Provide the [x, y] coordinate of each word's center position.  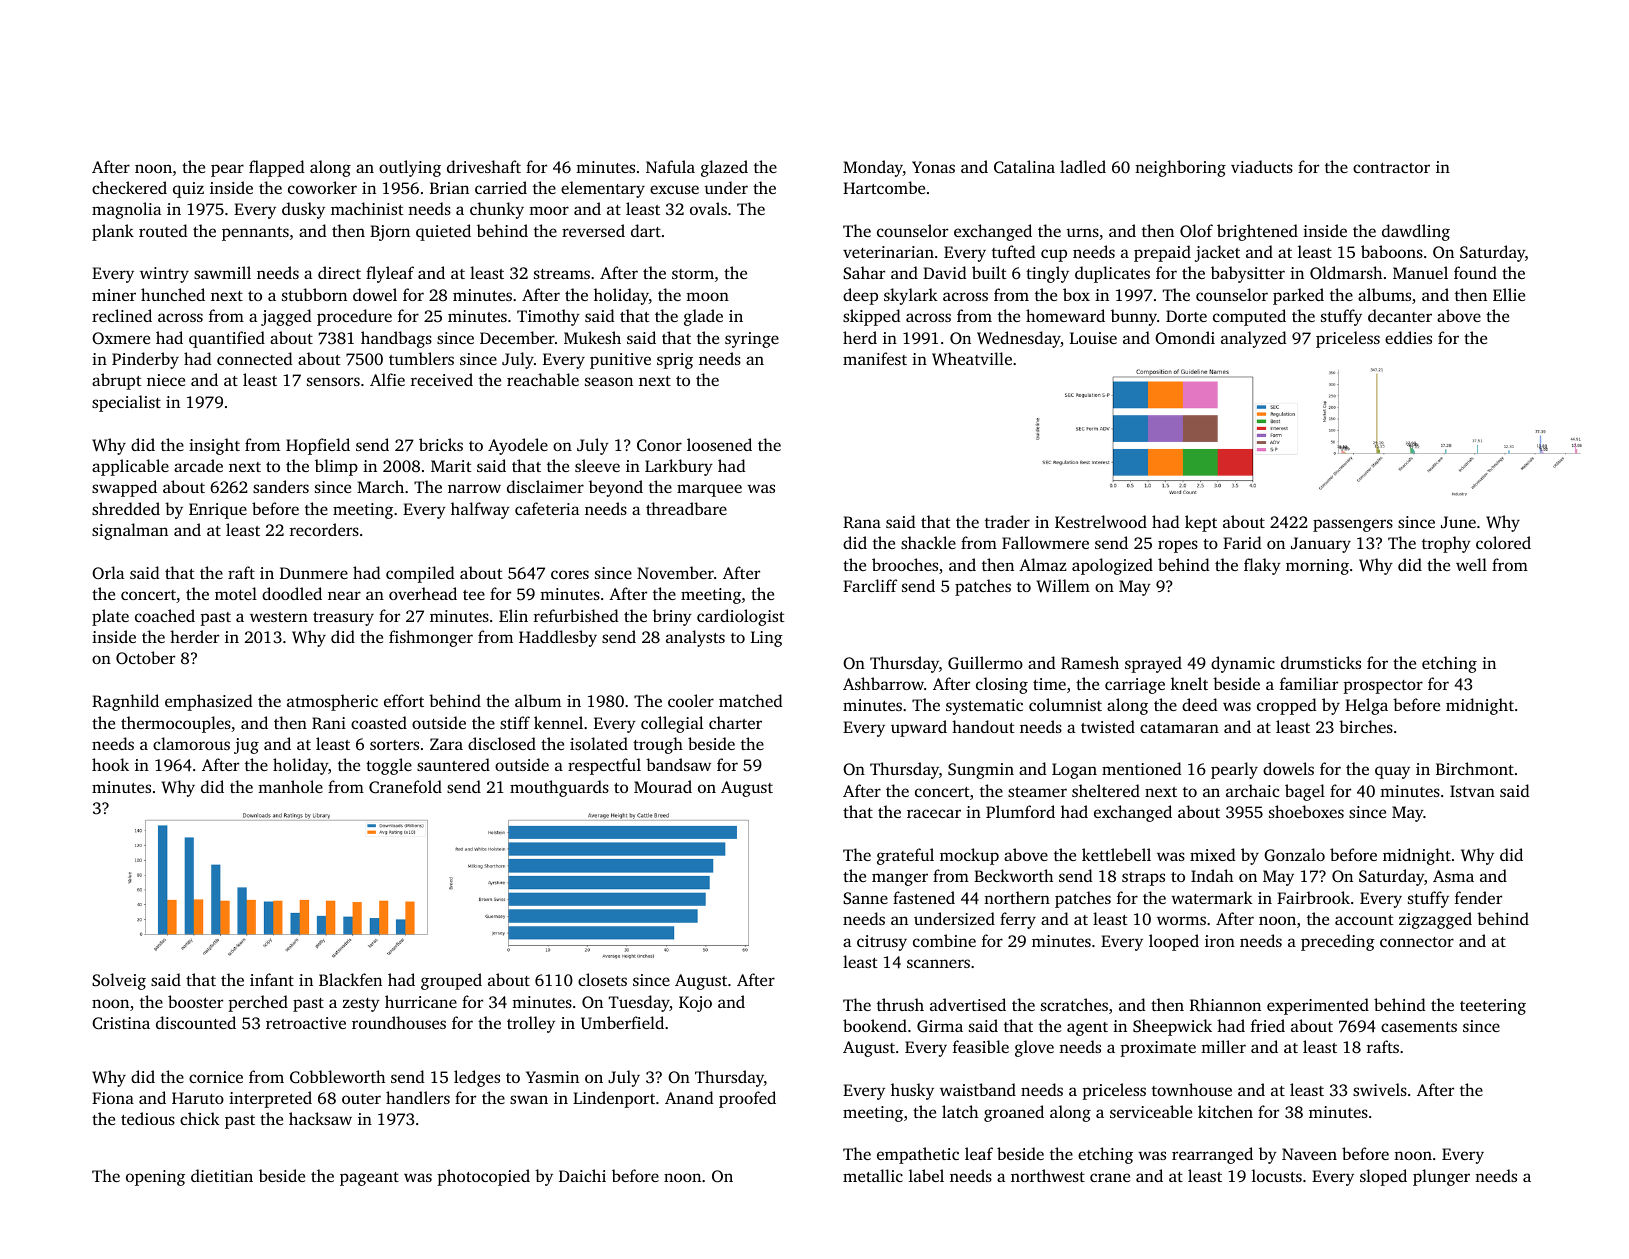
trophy [1446, 544]
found [1475, 272]
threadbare [686, 508]
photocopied [483, 1177]
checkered [129, 187]
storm [693, 274]
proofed [747, 1099]
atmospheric [332, 702]
